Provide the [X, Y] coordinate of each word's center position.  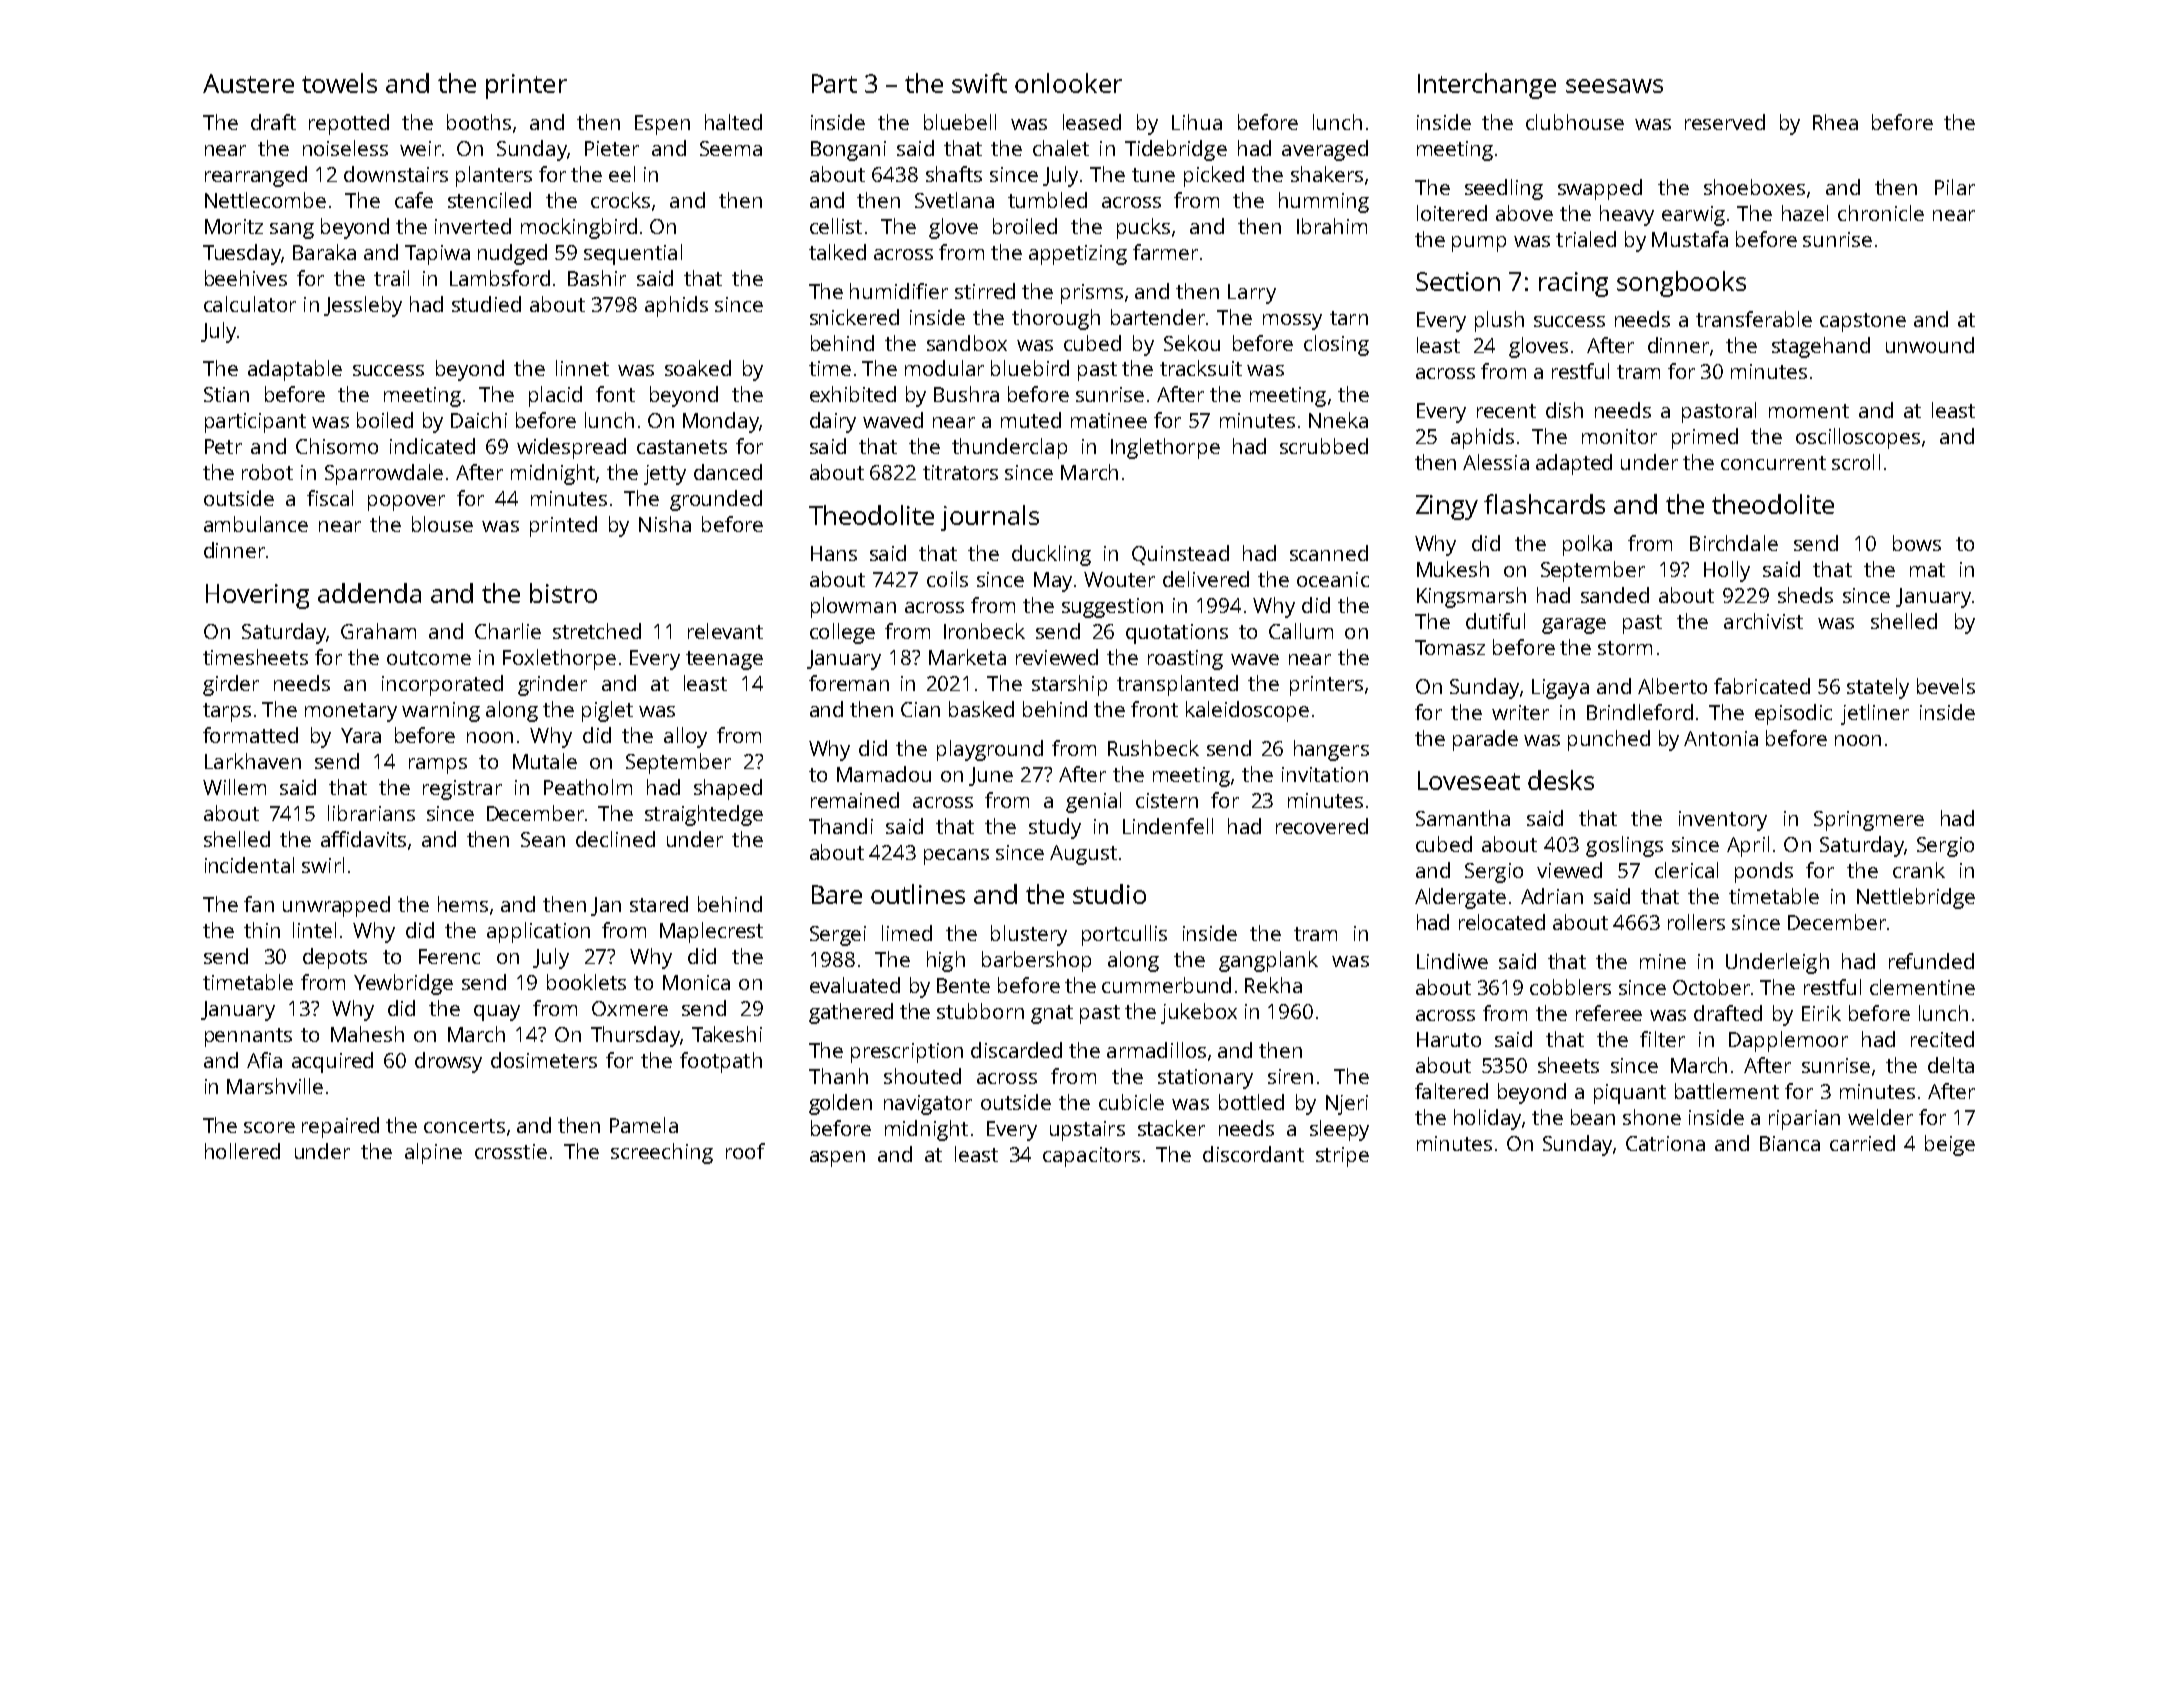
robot [267, 472]
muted [1031, 420]
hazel [1805, 213]
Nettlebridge [1916, 898]
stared [659, 904]
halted [733, 122]
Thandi [841, 826]
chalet [1061, 148]
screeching [662, 1153]
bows [1917, 543]
